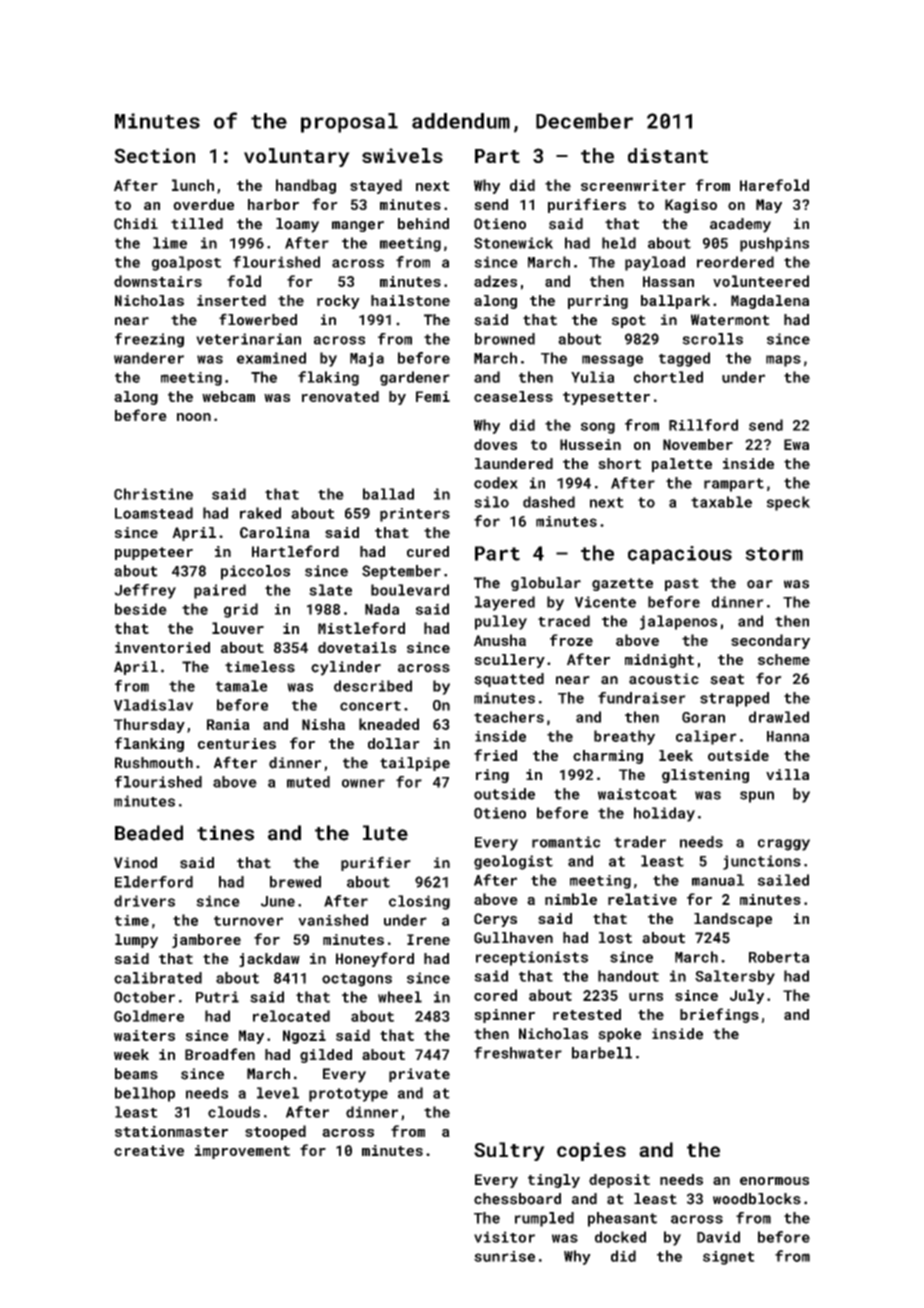 This document has height=1308, width=924. I want to click on Cerys, so click(495, 920).
